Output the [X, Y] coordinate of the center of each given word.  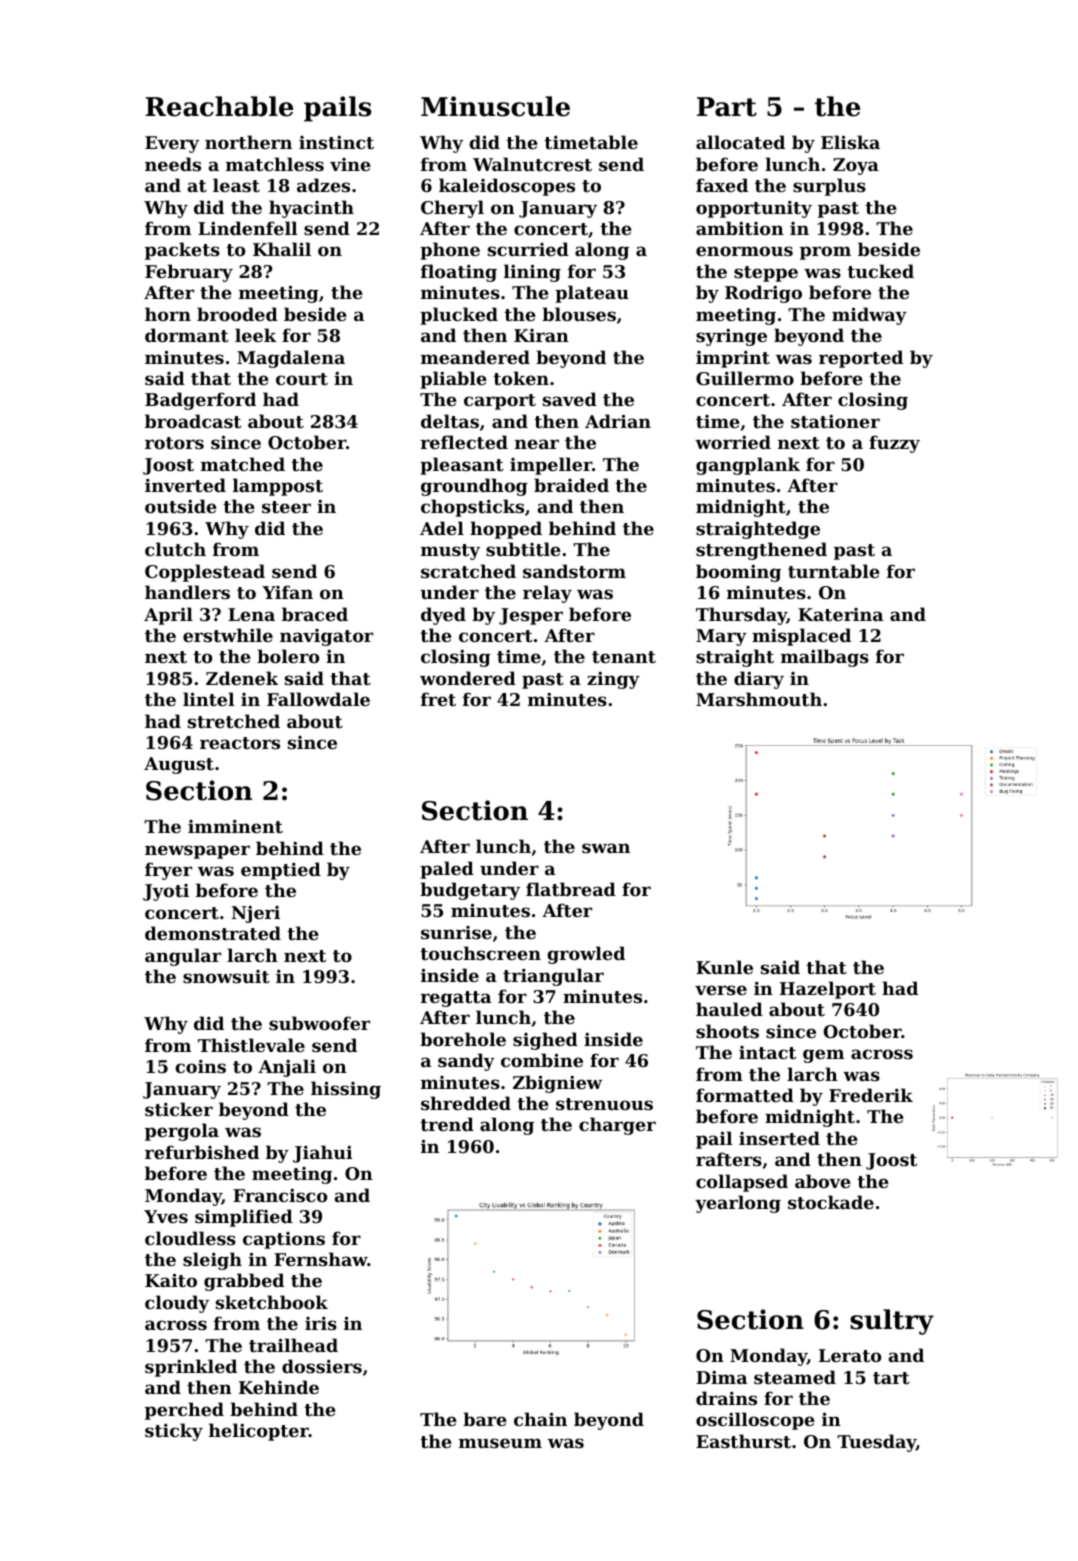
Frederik [871, 1095]
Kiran [541, 335]
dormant [187, 335]
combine [542, 1060]
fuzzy [894, 444]
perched [184, 1411]
